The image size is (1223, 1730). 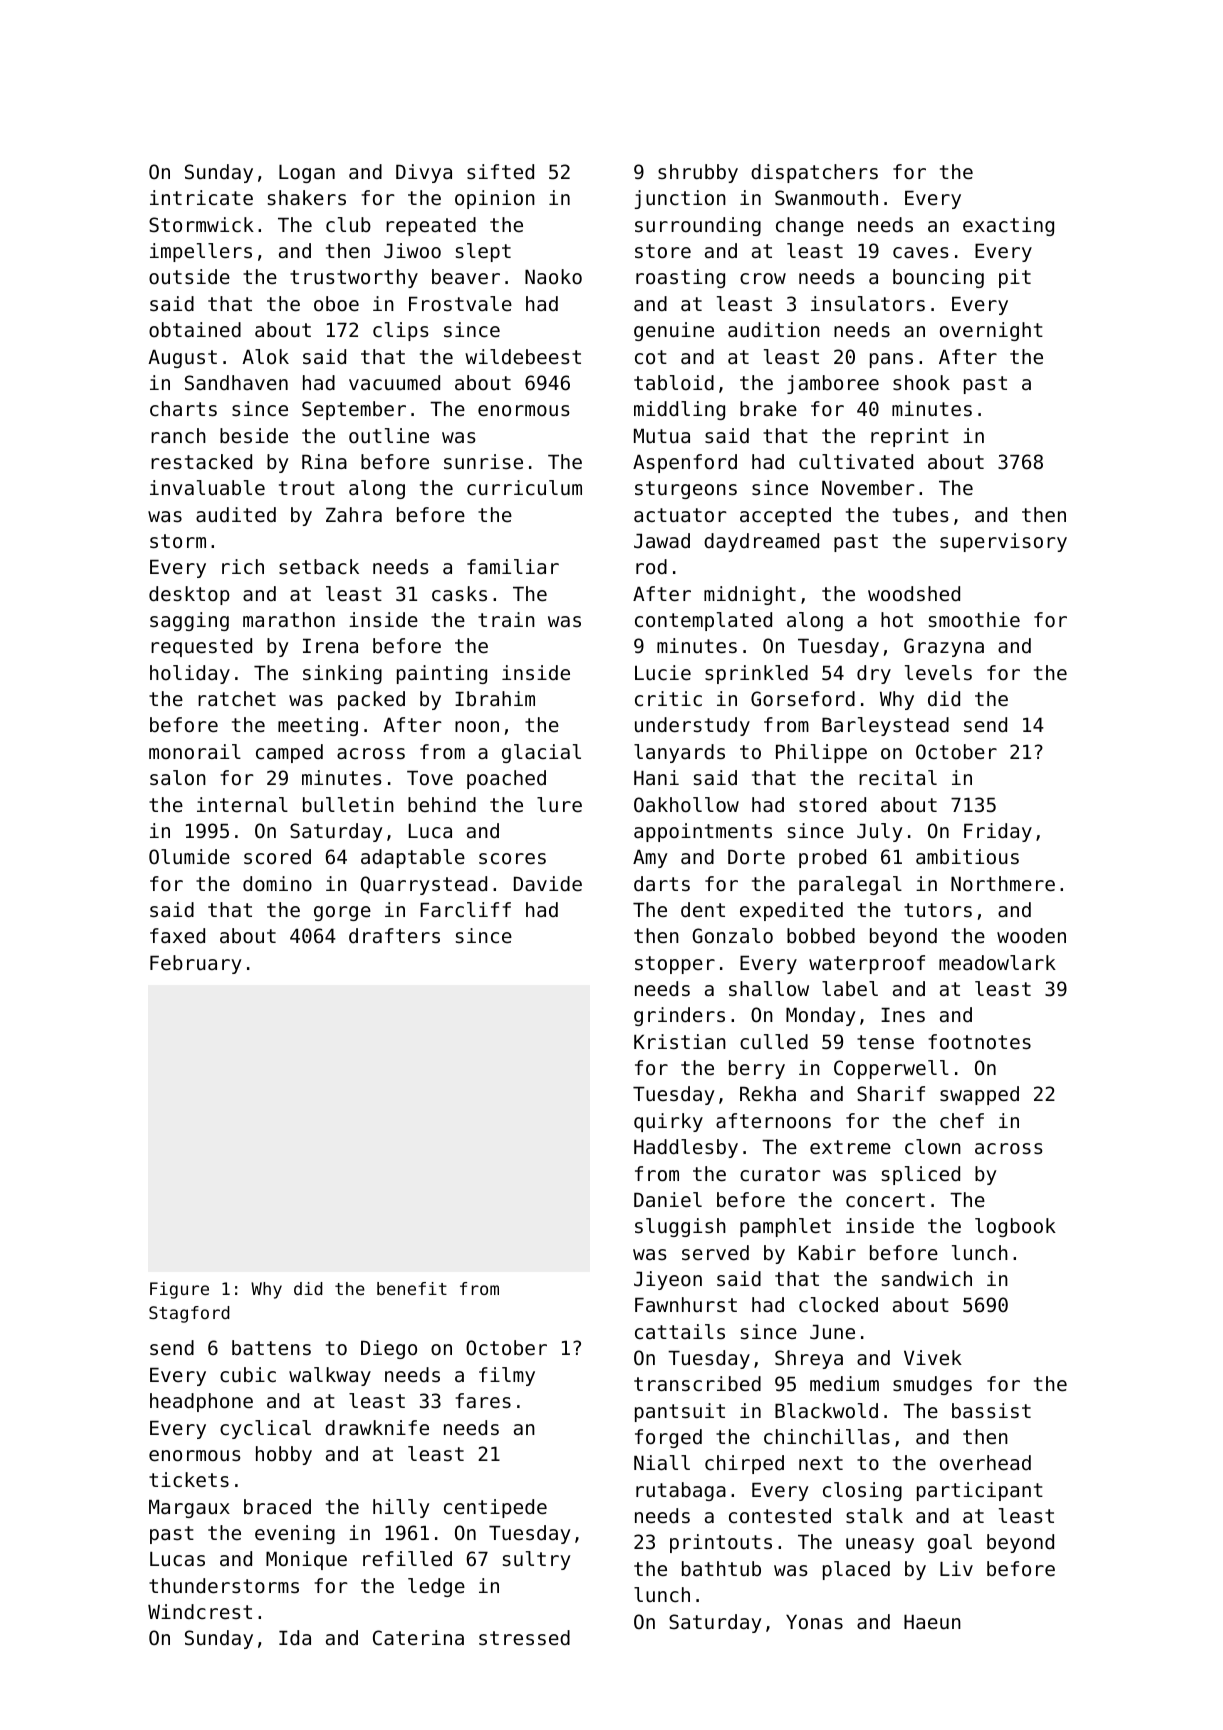 What do you see at coordinates (921, 1175) in the page?
I see `spliced` at bounding box center [921, 1175].
